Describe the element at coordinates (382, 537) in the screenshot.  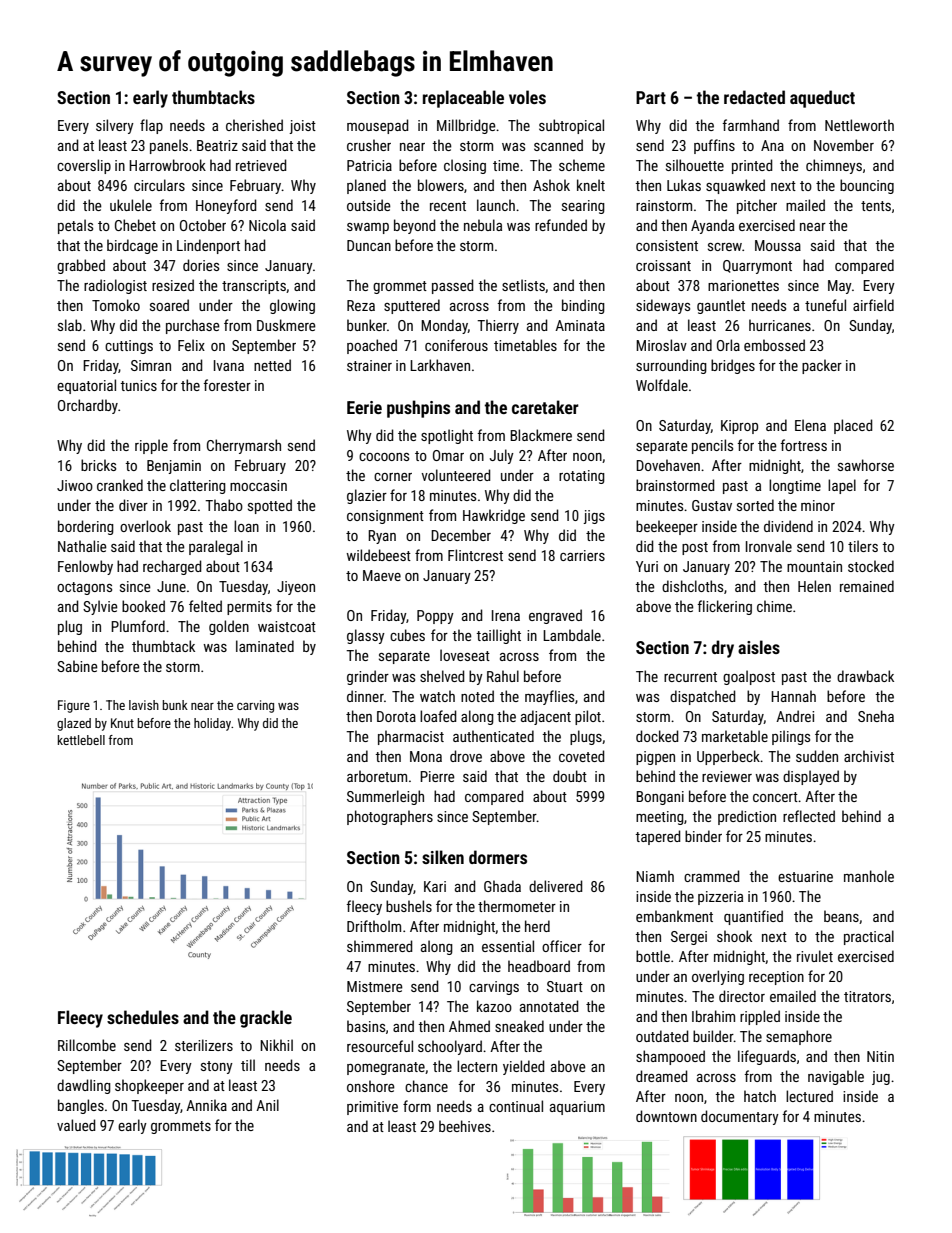
I see `Ryan` at that location.
